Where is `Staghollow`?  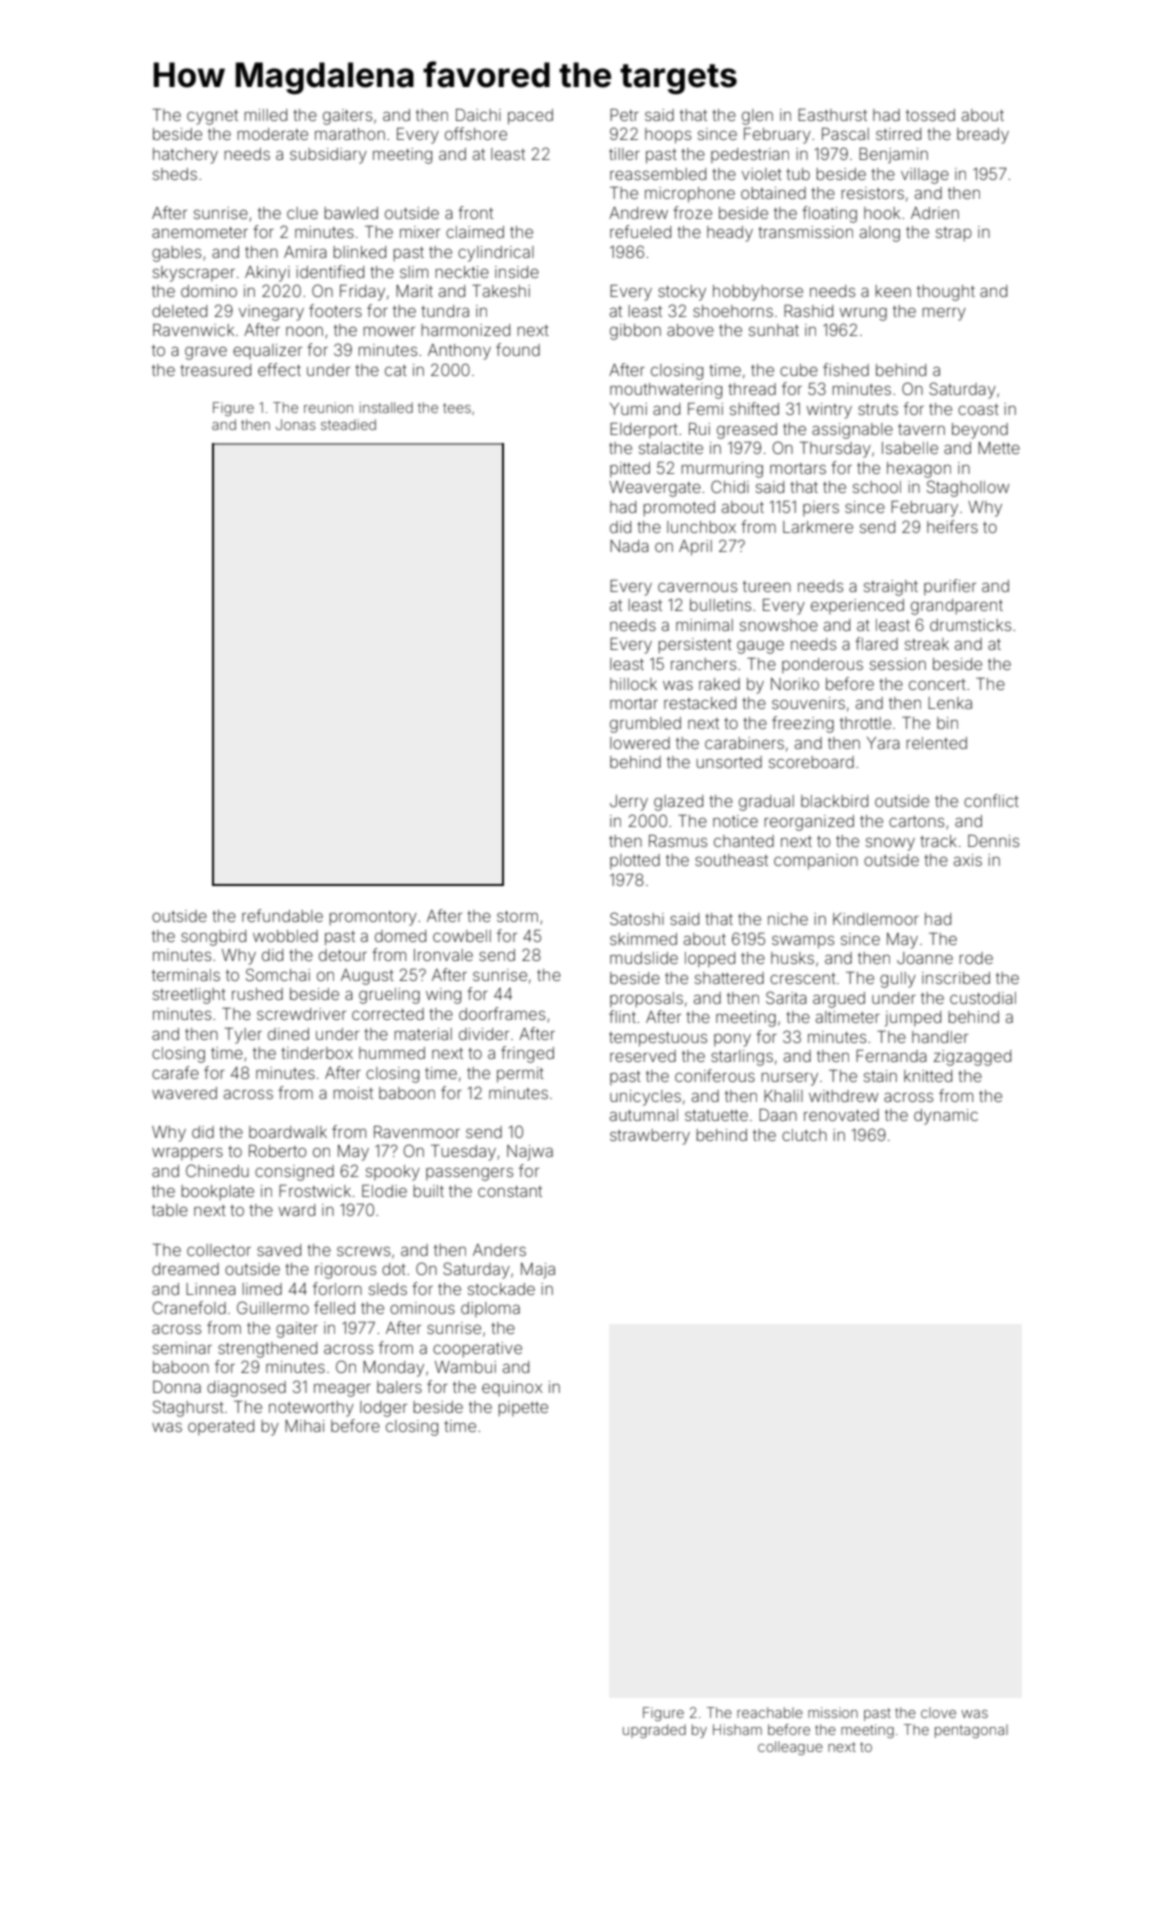 Staghollow is located at coordinates (968, 488).
